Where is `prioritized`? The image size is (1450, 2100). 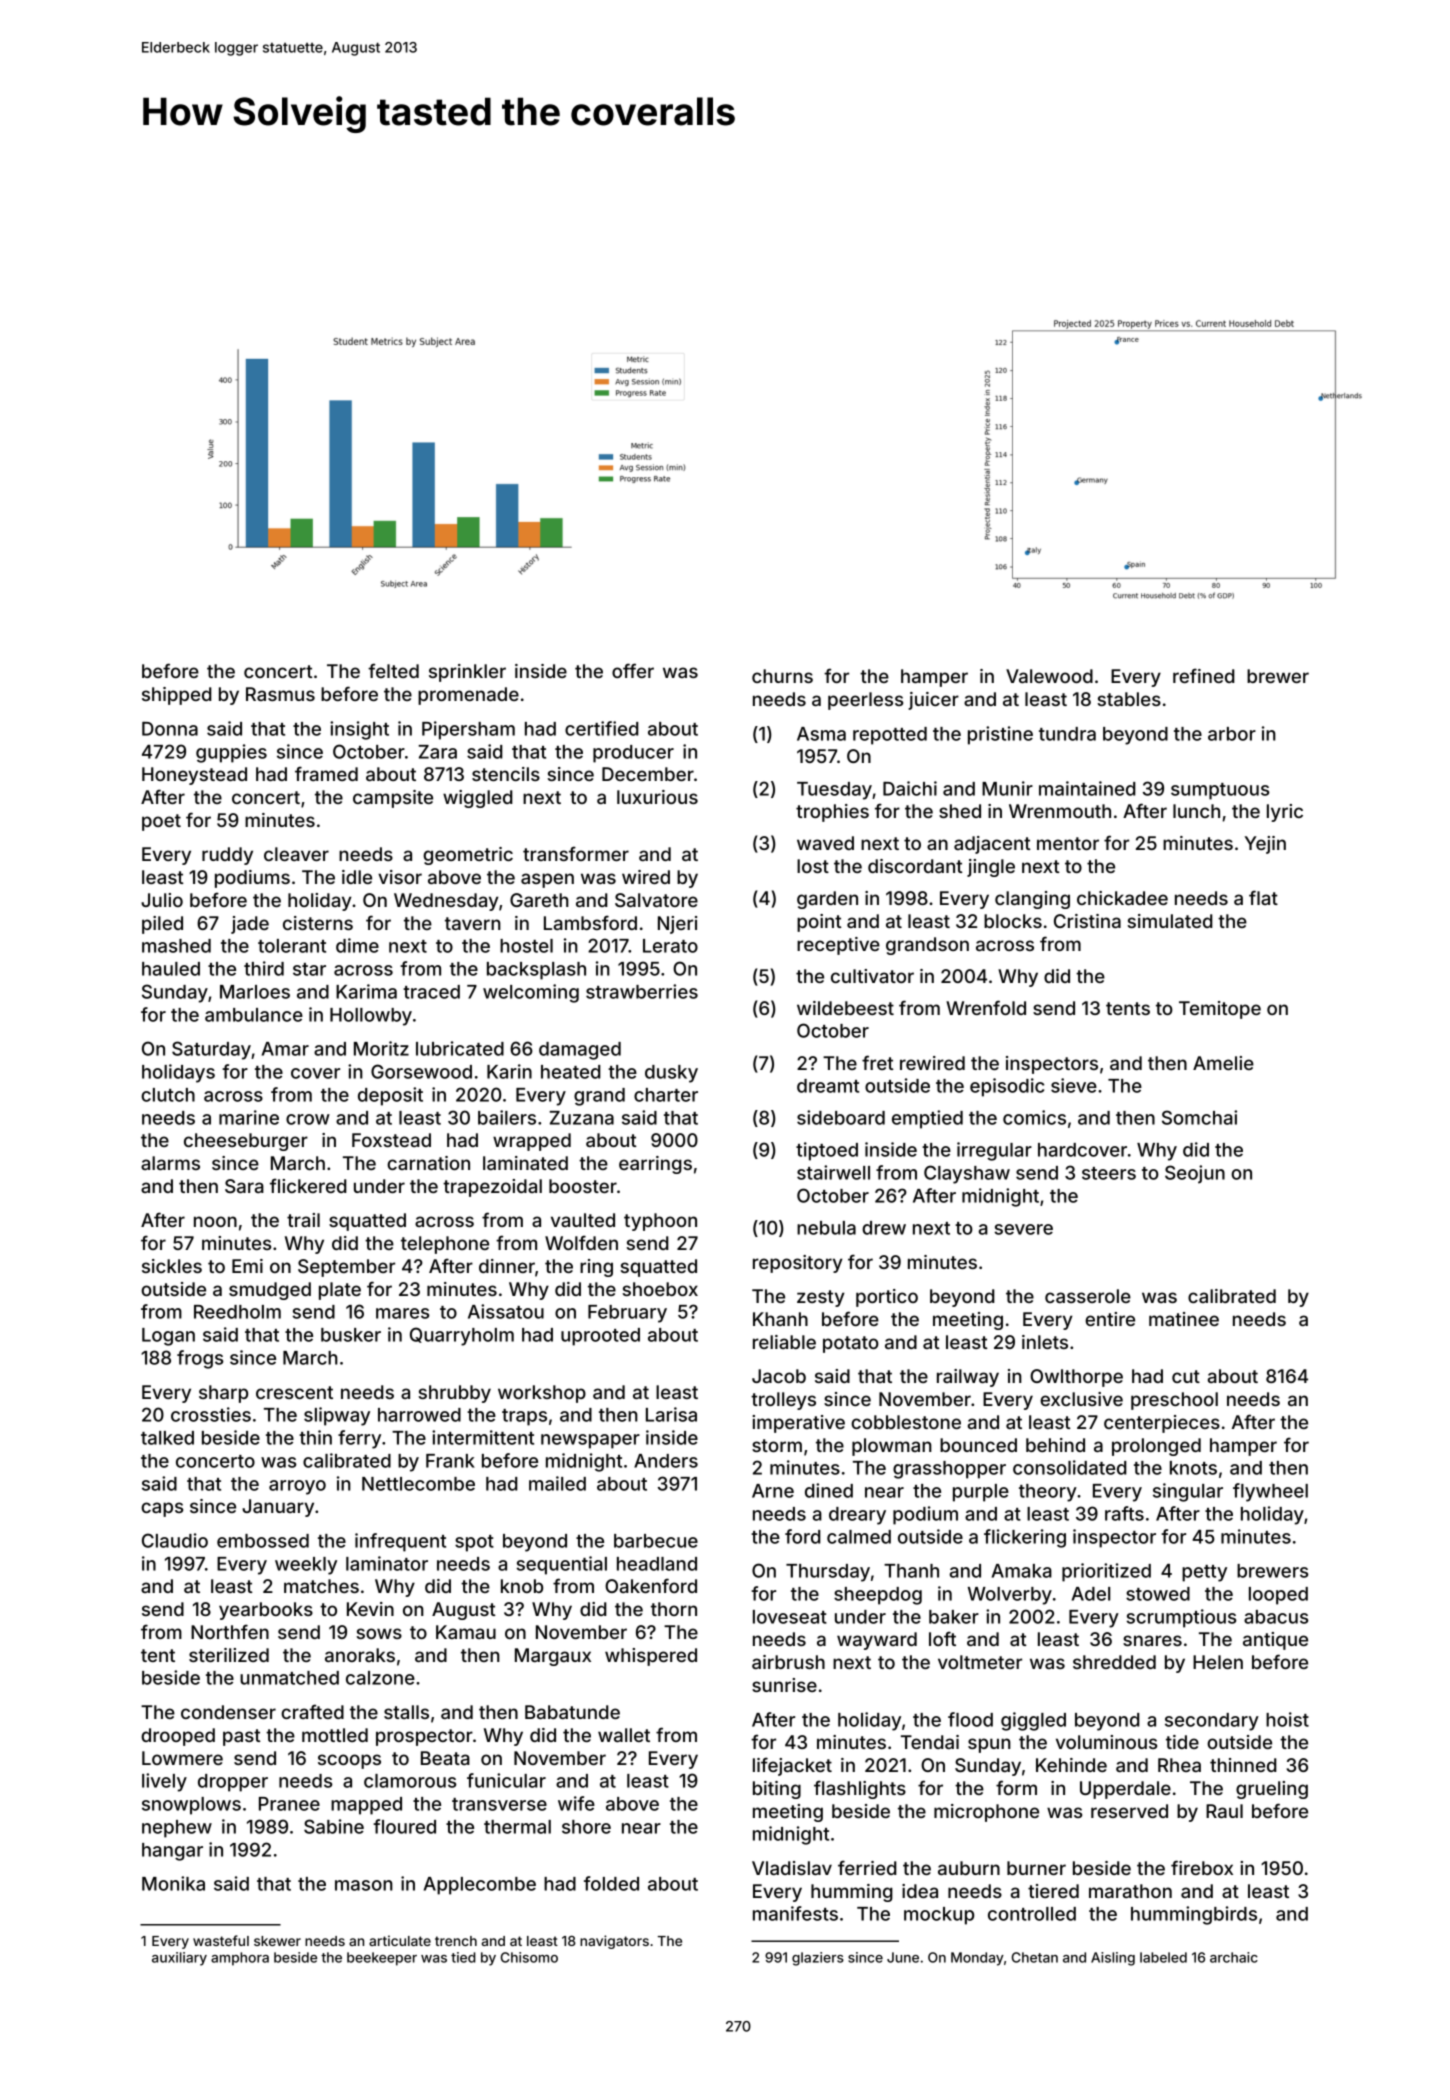
prioritized is located at coordinates (1106, 1572).
